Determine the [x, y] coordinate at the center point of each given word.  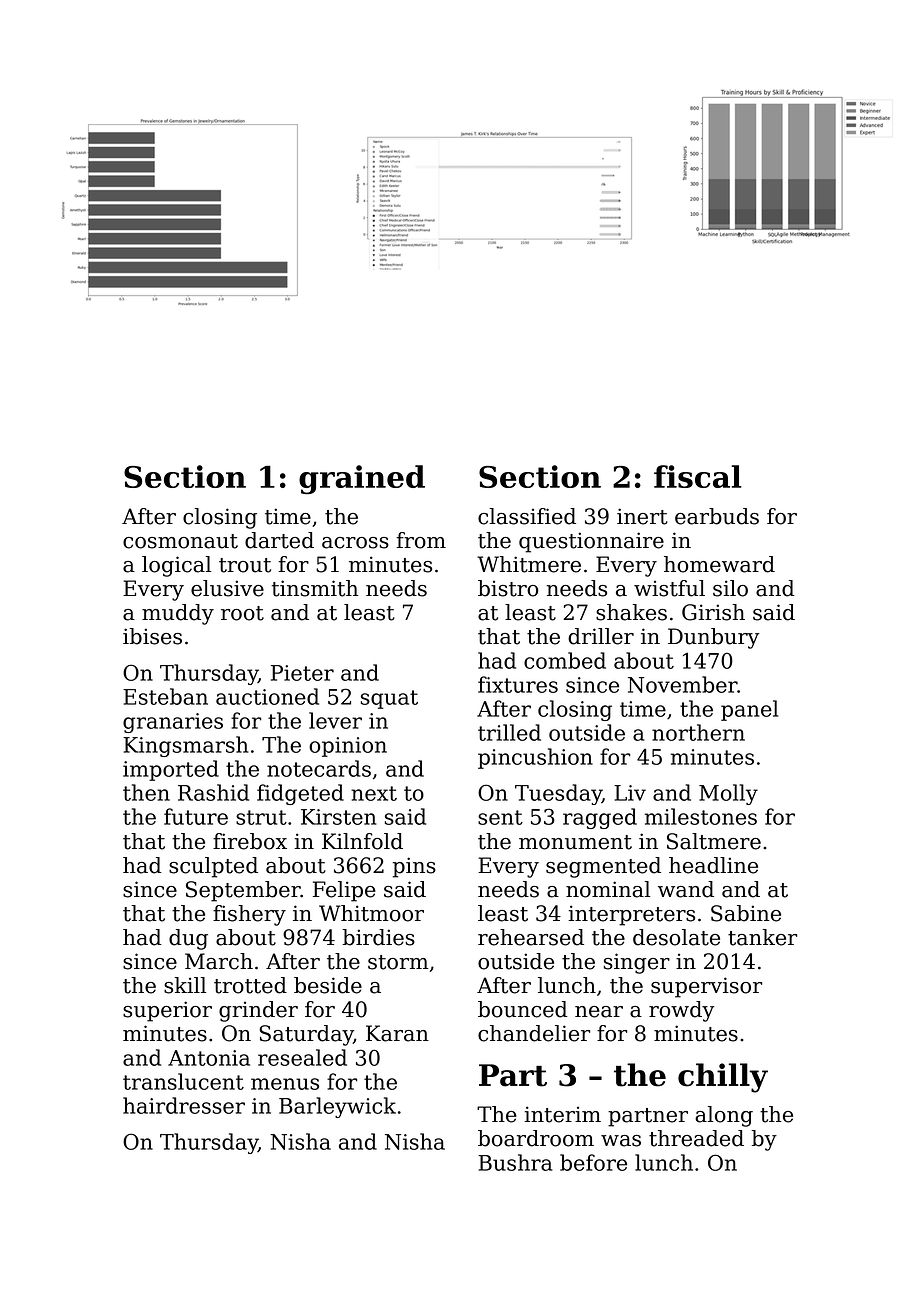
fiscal [698, 476]
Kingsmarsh [185, 746]
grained [362, 480]
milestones [701, 816]
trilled [509, 732]
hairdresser [184, 1105]
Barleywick [337, 1107]
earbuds [717, 516]
